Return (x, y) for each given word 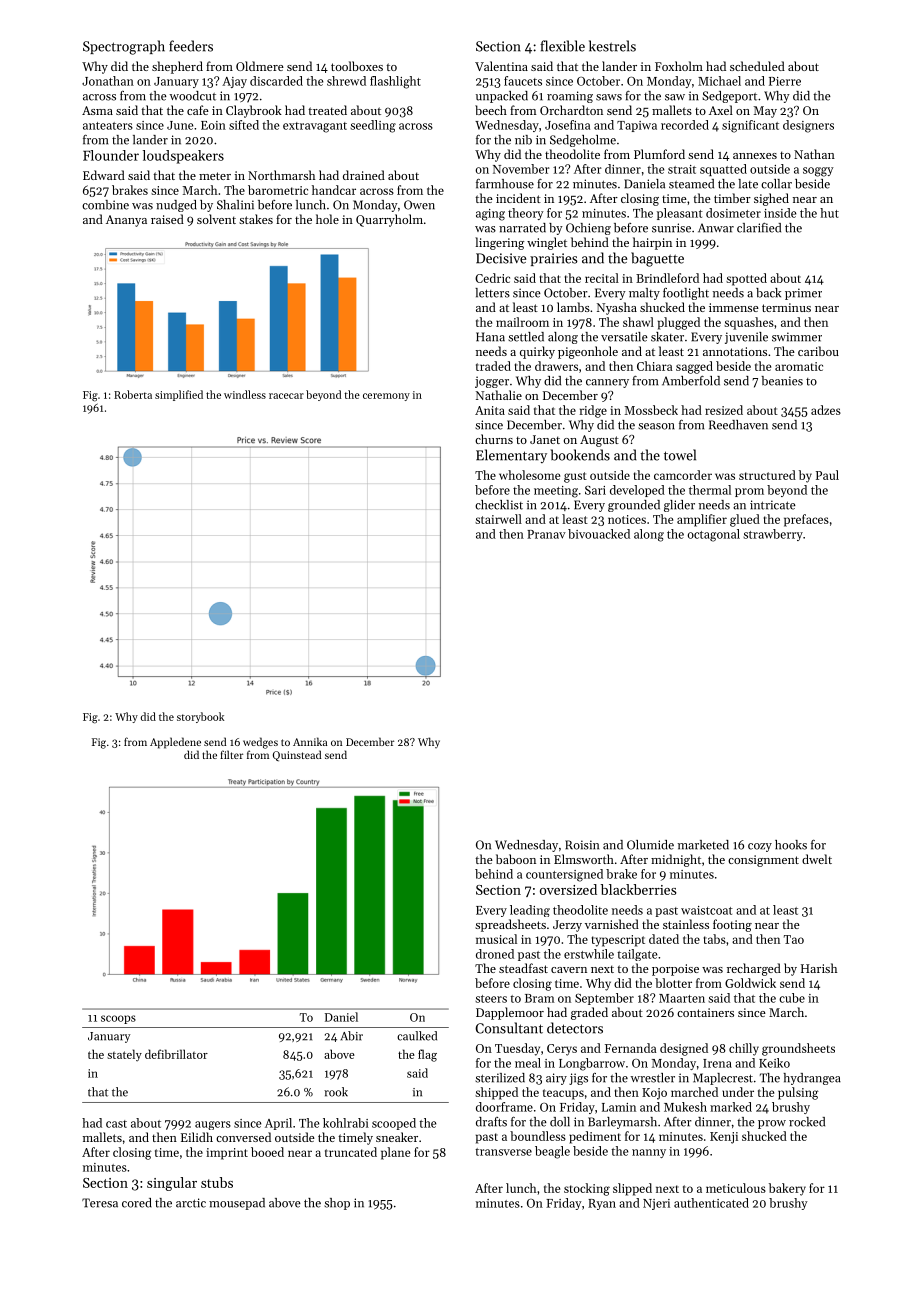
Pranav (546, 534)
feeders (191, 46)
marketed (703, 845)
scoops (118, 1019)
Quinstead (297, 756)
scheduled (757, 66)
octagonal (713, 535)
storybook (200, 717)
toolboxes (357, 66)
